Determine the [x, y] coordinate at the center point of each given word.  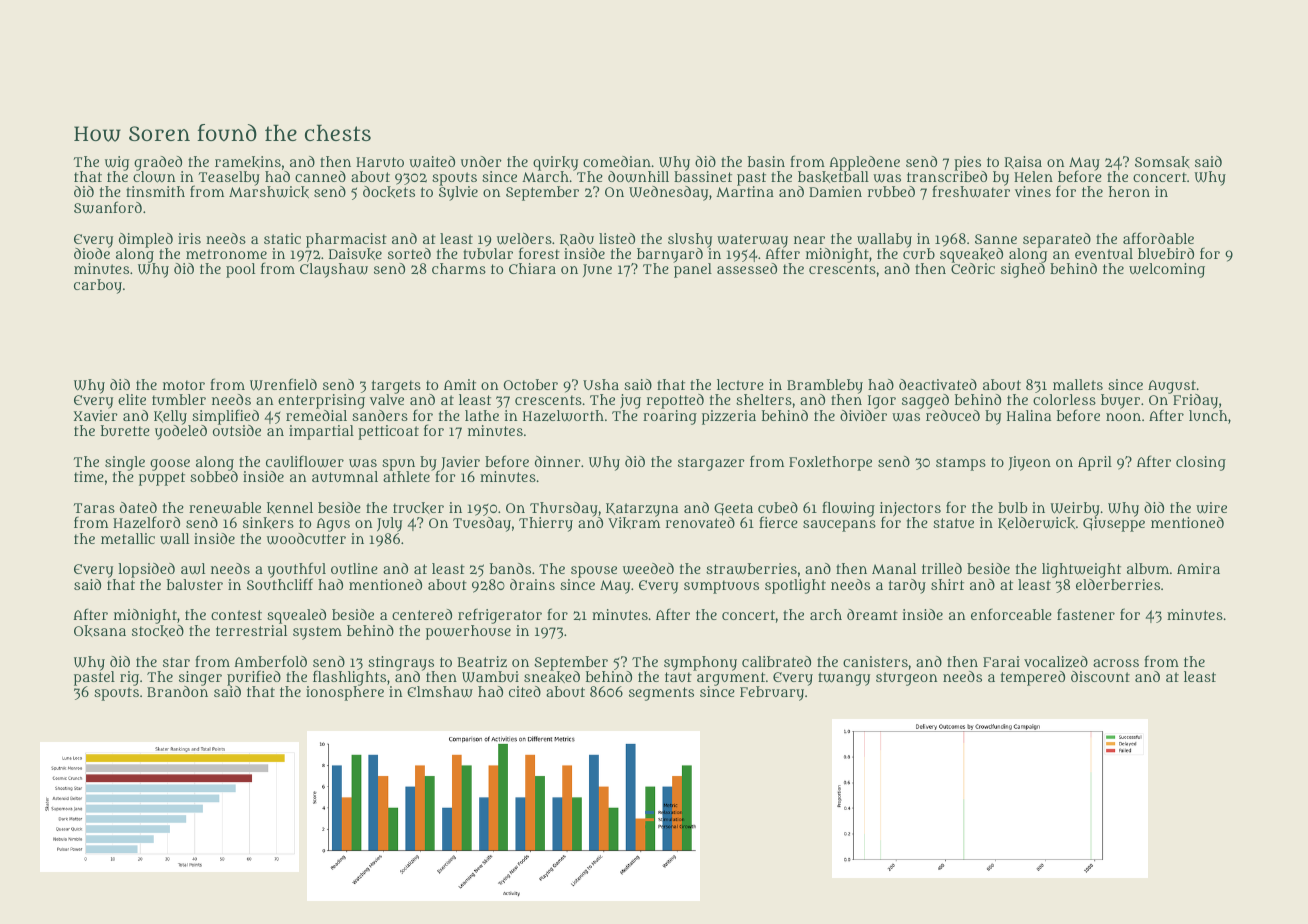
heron [1129, 191]
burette [125, 430]
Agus [333, 525]
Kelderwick [1036, 523]
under [481, 161]
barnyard [670, 255]
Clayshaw [334, 270]
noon [1123, 417]
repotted [675, 401]
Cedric [973, 268]
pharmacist [346, 240]
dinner [558, 461]
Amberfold [270, 661]
